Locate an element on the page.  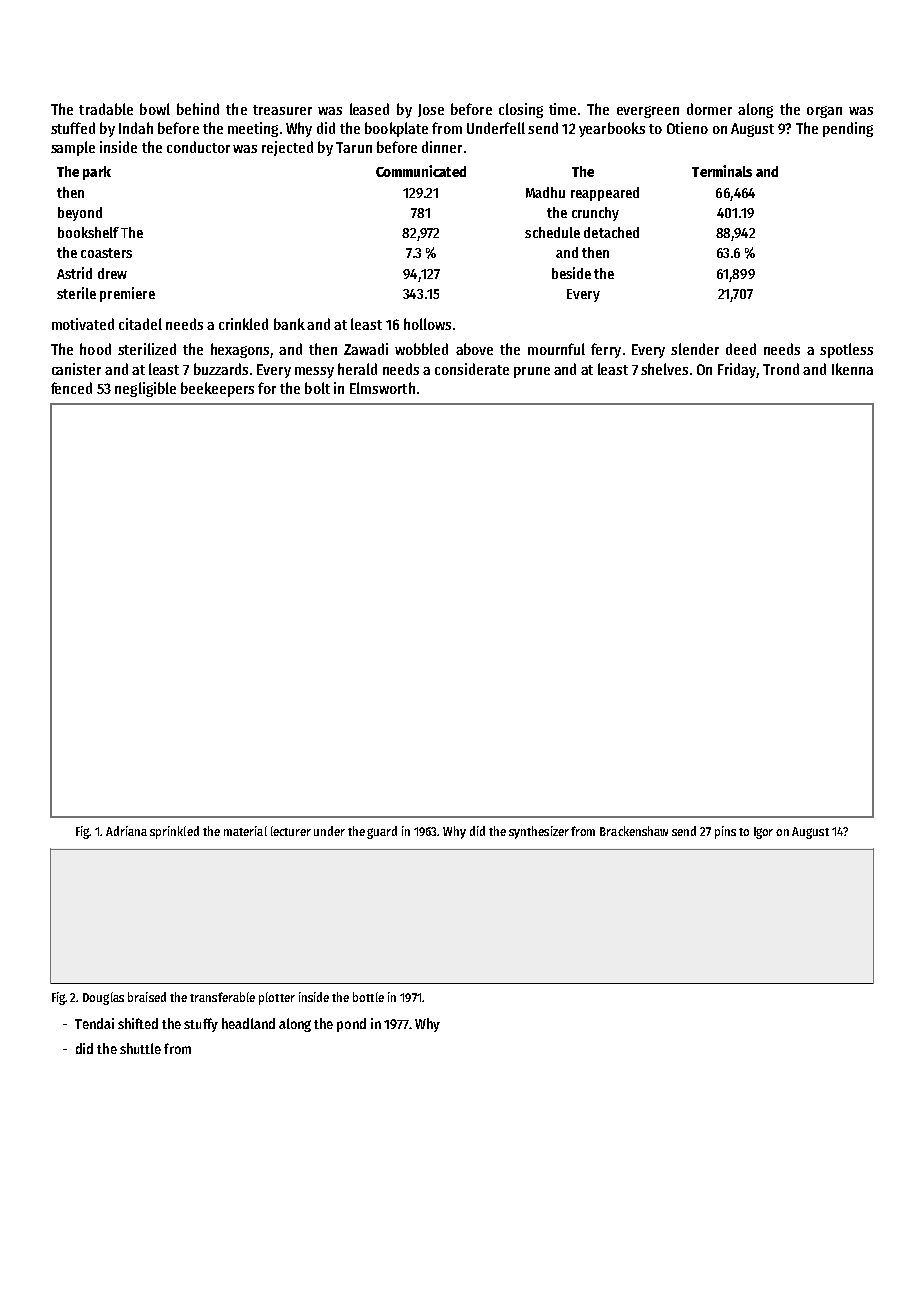
dinner is located at coordinates (442, 147).
